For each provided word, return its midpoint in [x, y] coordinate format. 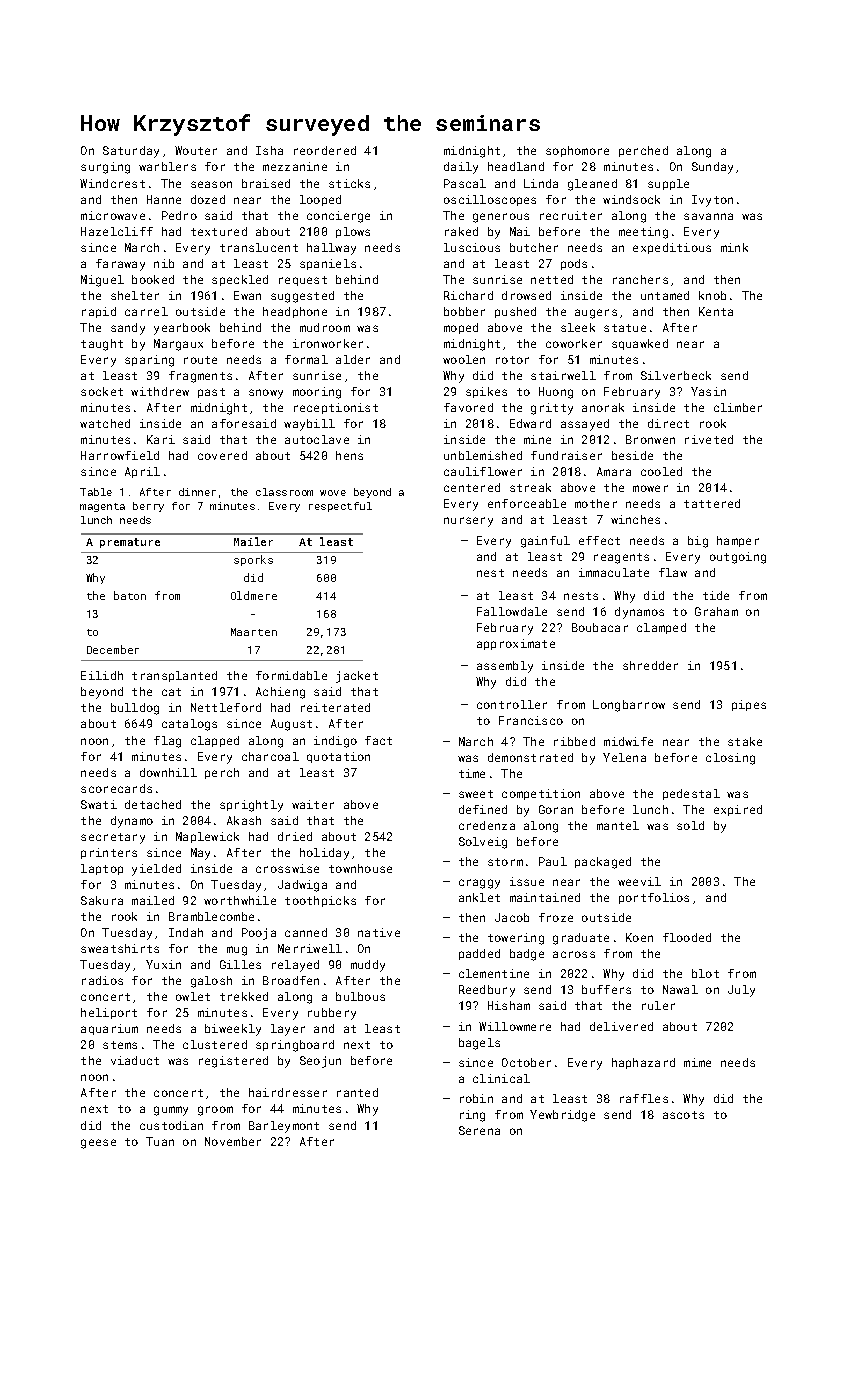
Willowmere [515, 1026]
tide [716, 595]
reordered [325, 150]
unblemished [483, 455]
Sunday [712, 168]
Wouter [196, 150]
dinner [197, 492]
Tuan [160, 1141]
